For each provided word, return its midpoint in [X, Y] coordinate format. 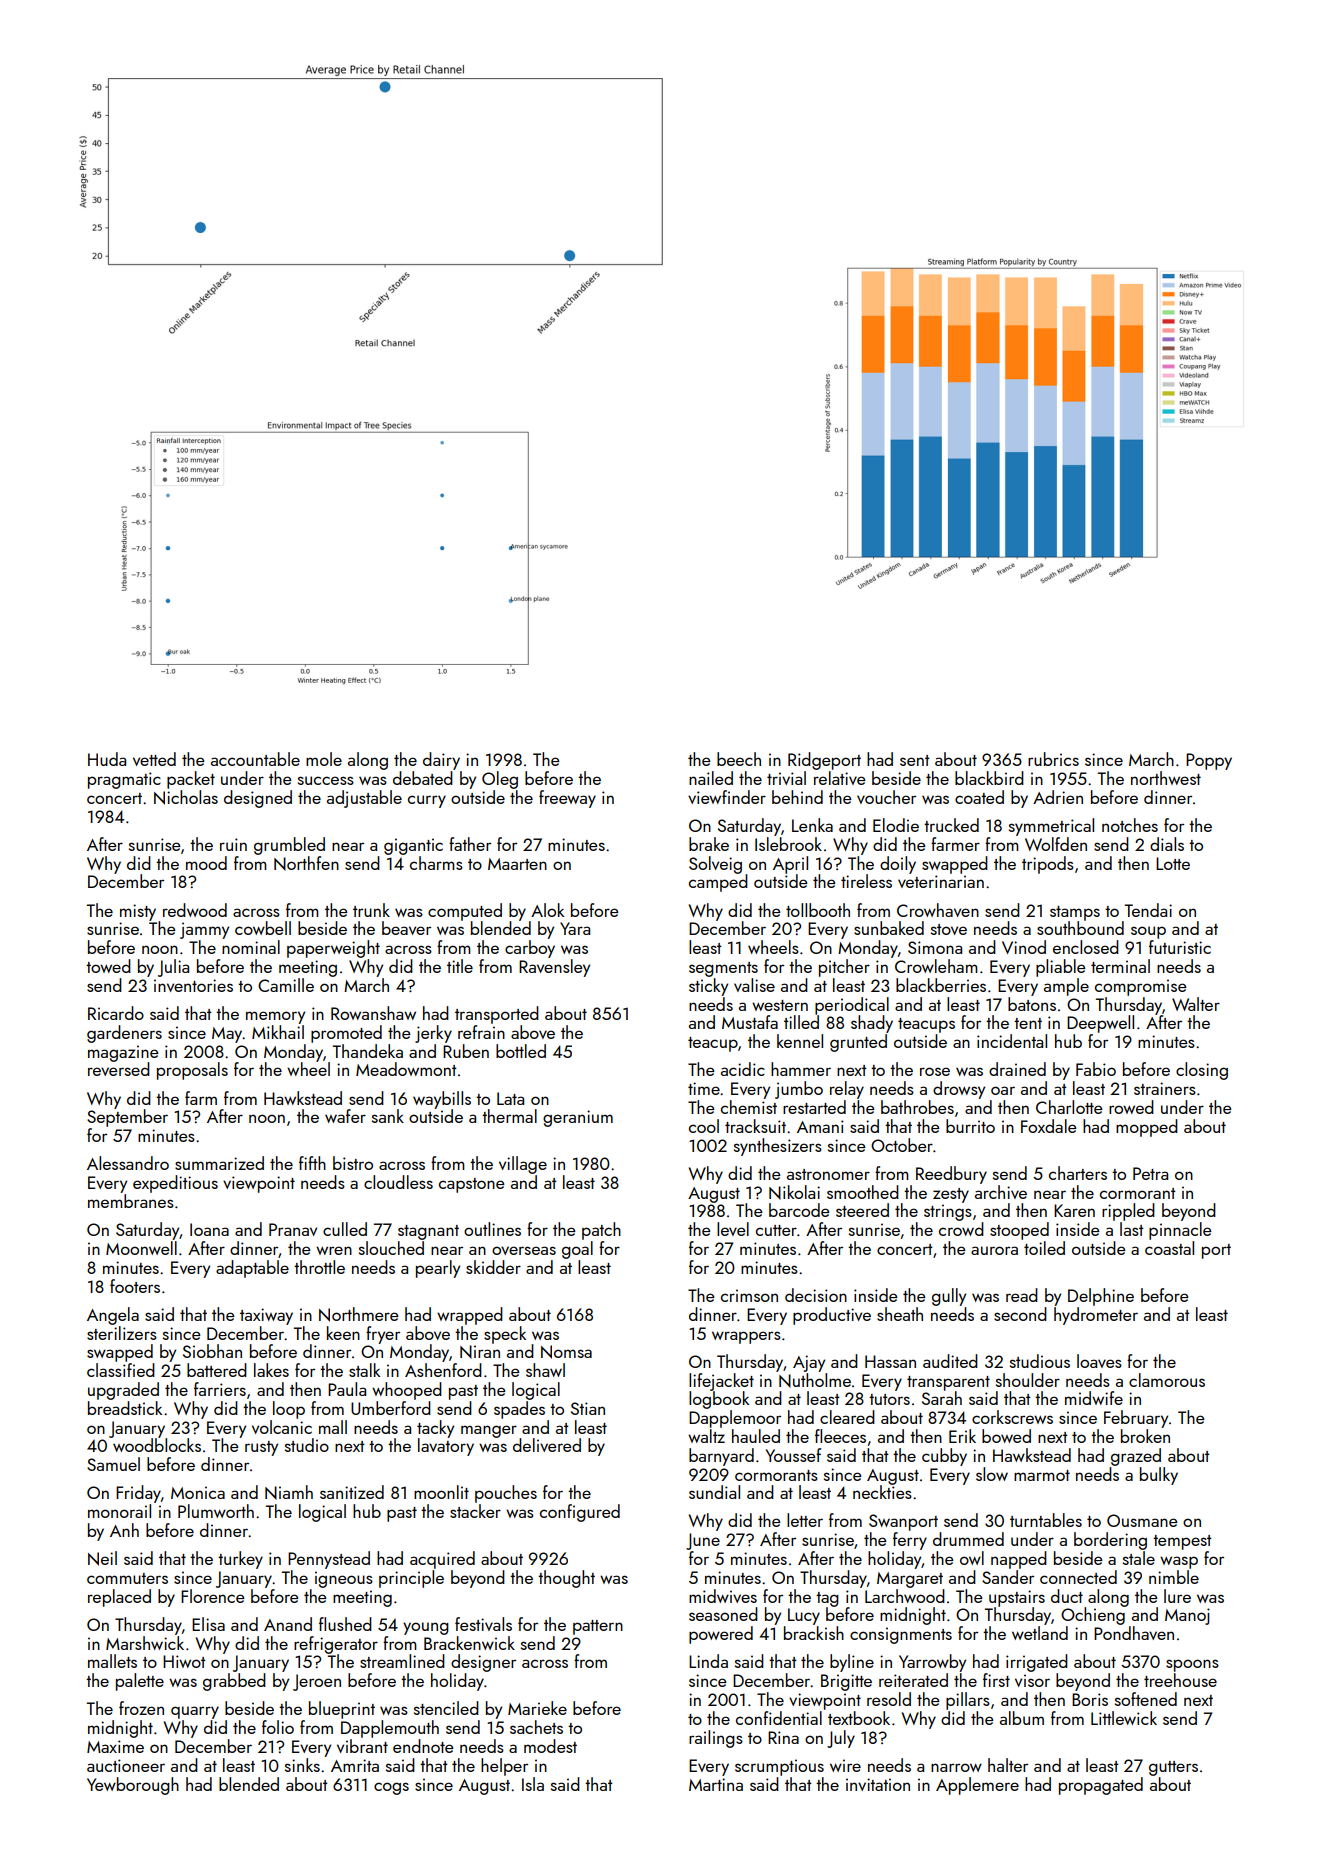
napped [1019, 1560]
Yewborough [133, 1786]
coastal [1169, 1248]
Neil [102, 1558]
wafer [345, 1116]
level [733, 1229]
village [523, 1165]
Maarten [517, 864]
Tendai [1148, 910]
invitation [878, 1784]
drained [1017, 1069]
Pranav [293, 1229]
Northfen [306, 863]
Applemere [977, 1786]
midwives [723, 1596]
